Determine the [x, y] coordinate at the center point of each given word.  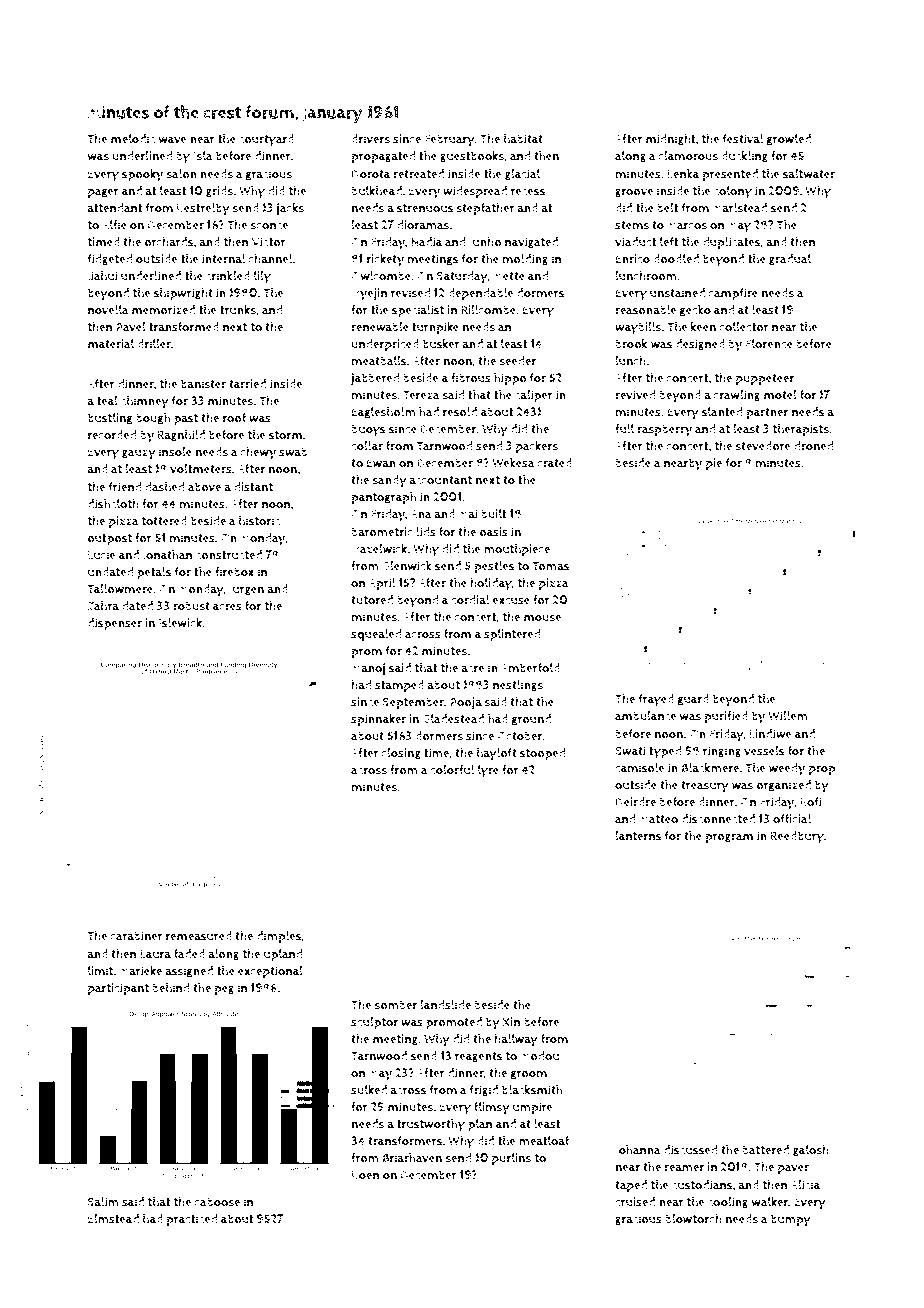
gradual [790, 260]
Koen [365, 1175]
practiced [191, 1220]
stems [632, 225]
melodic [133, 139]
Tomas [551, 566]
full [624, 429]
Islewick [181, 623]
